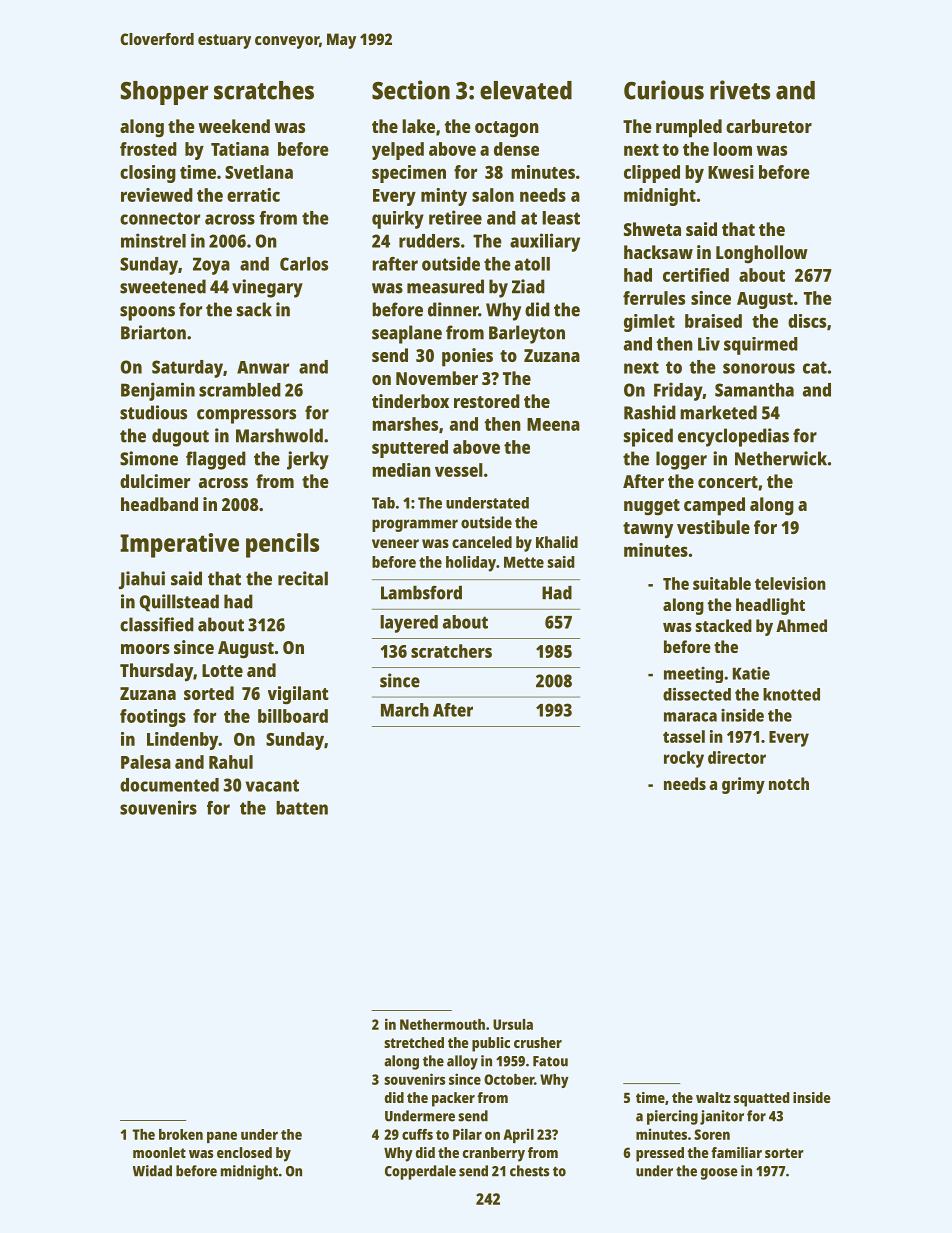  What do you see at coordinates (146, 762) in the page?
I see `Palesa` at bounding box center [146, 762].
